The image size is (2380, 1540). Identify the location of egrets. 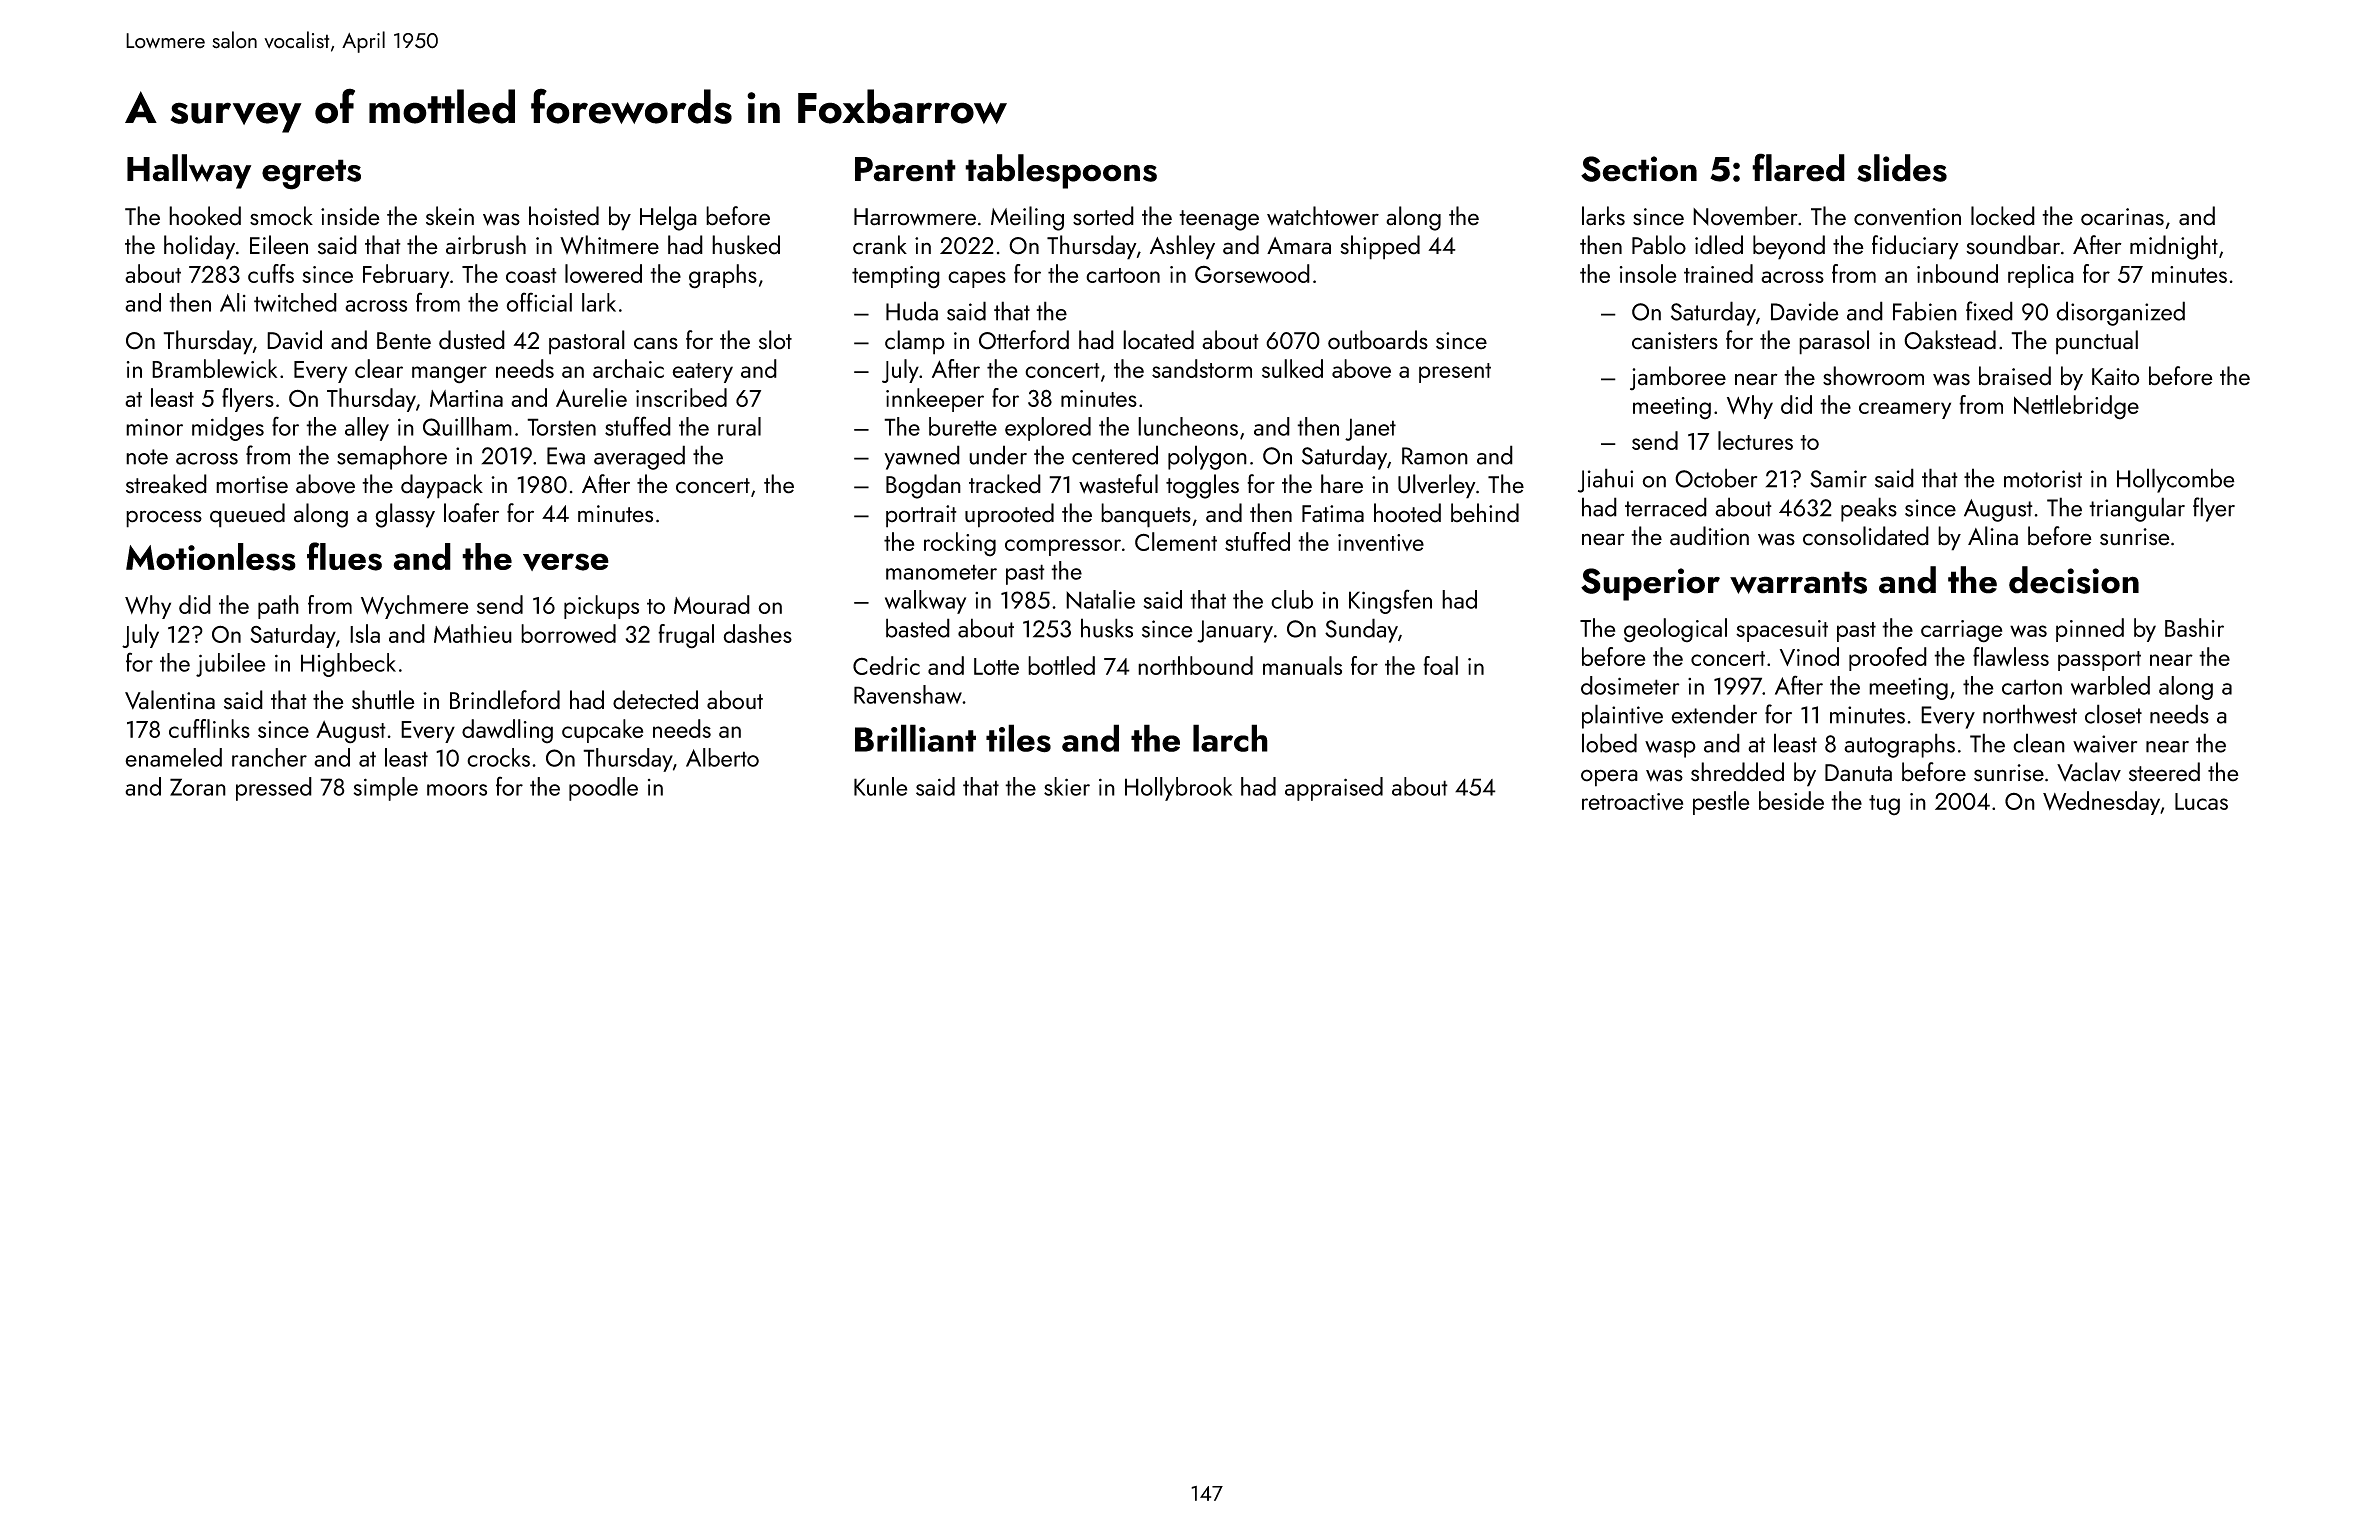
(311, 174).
